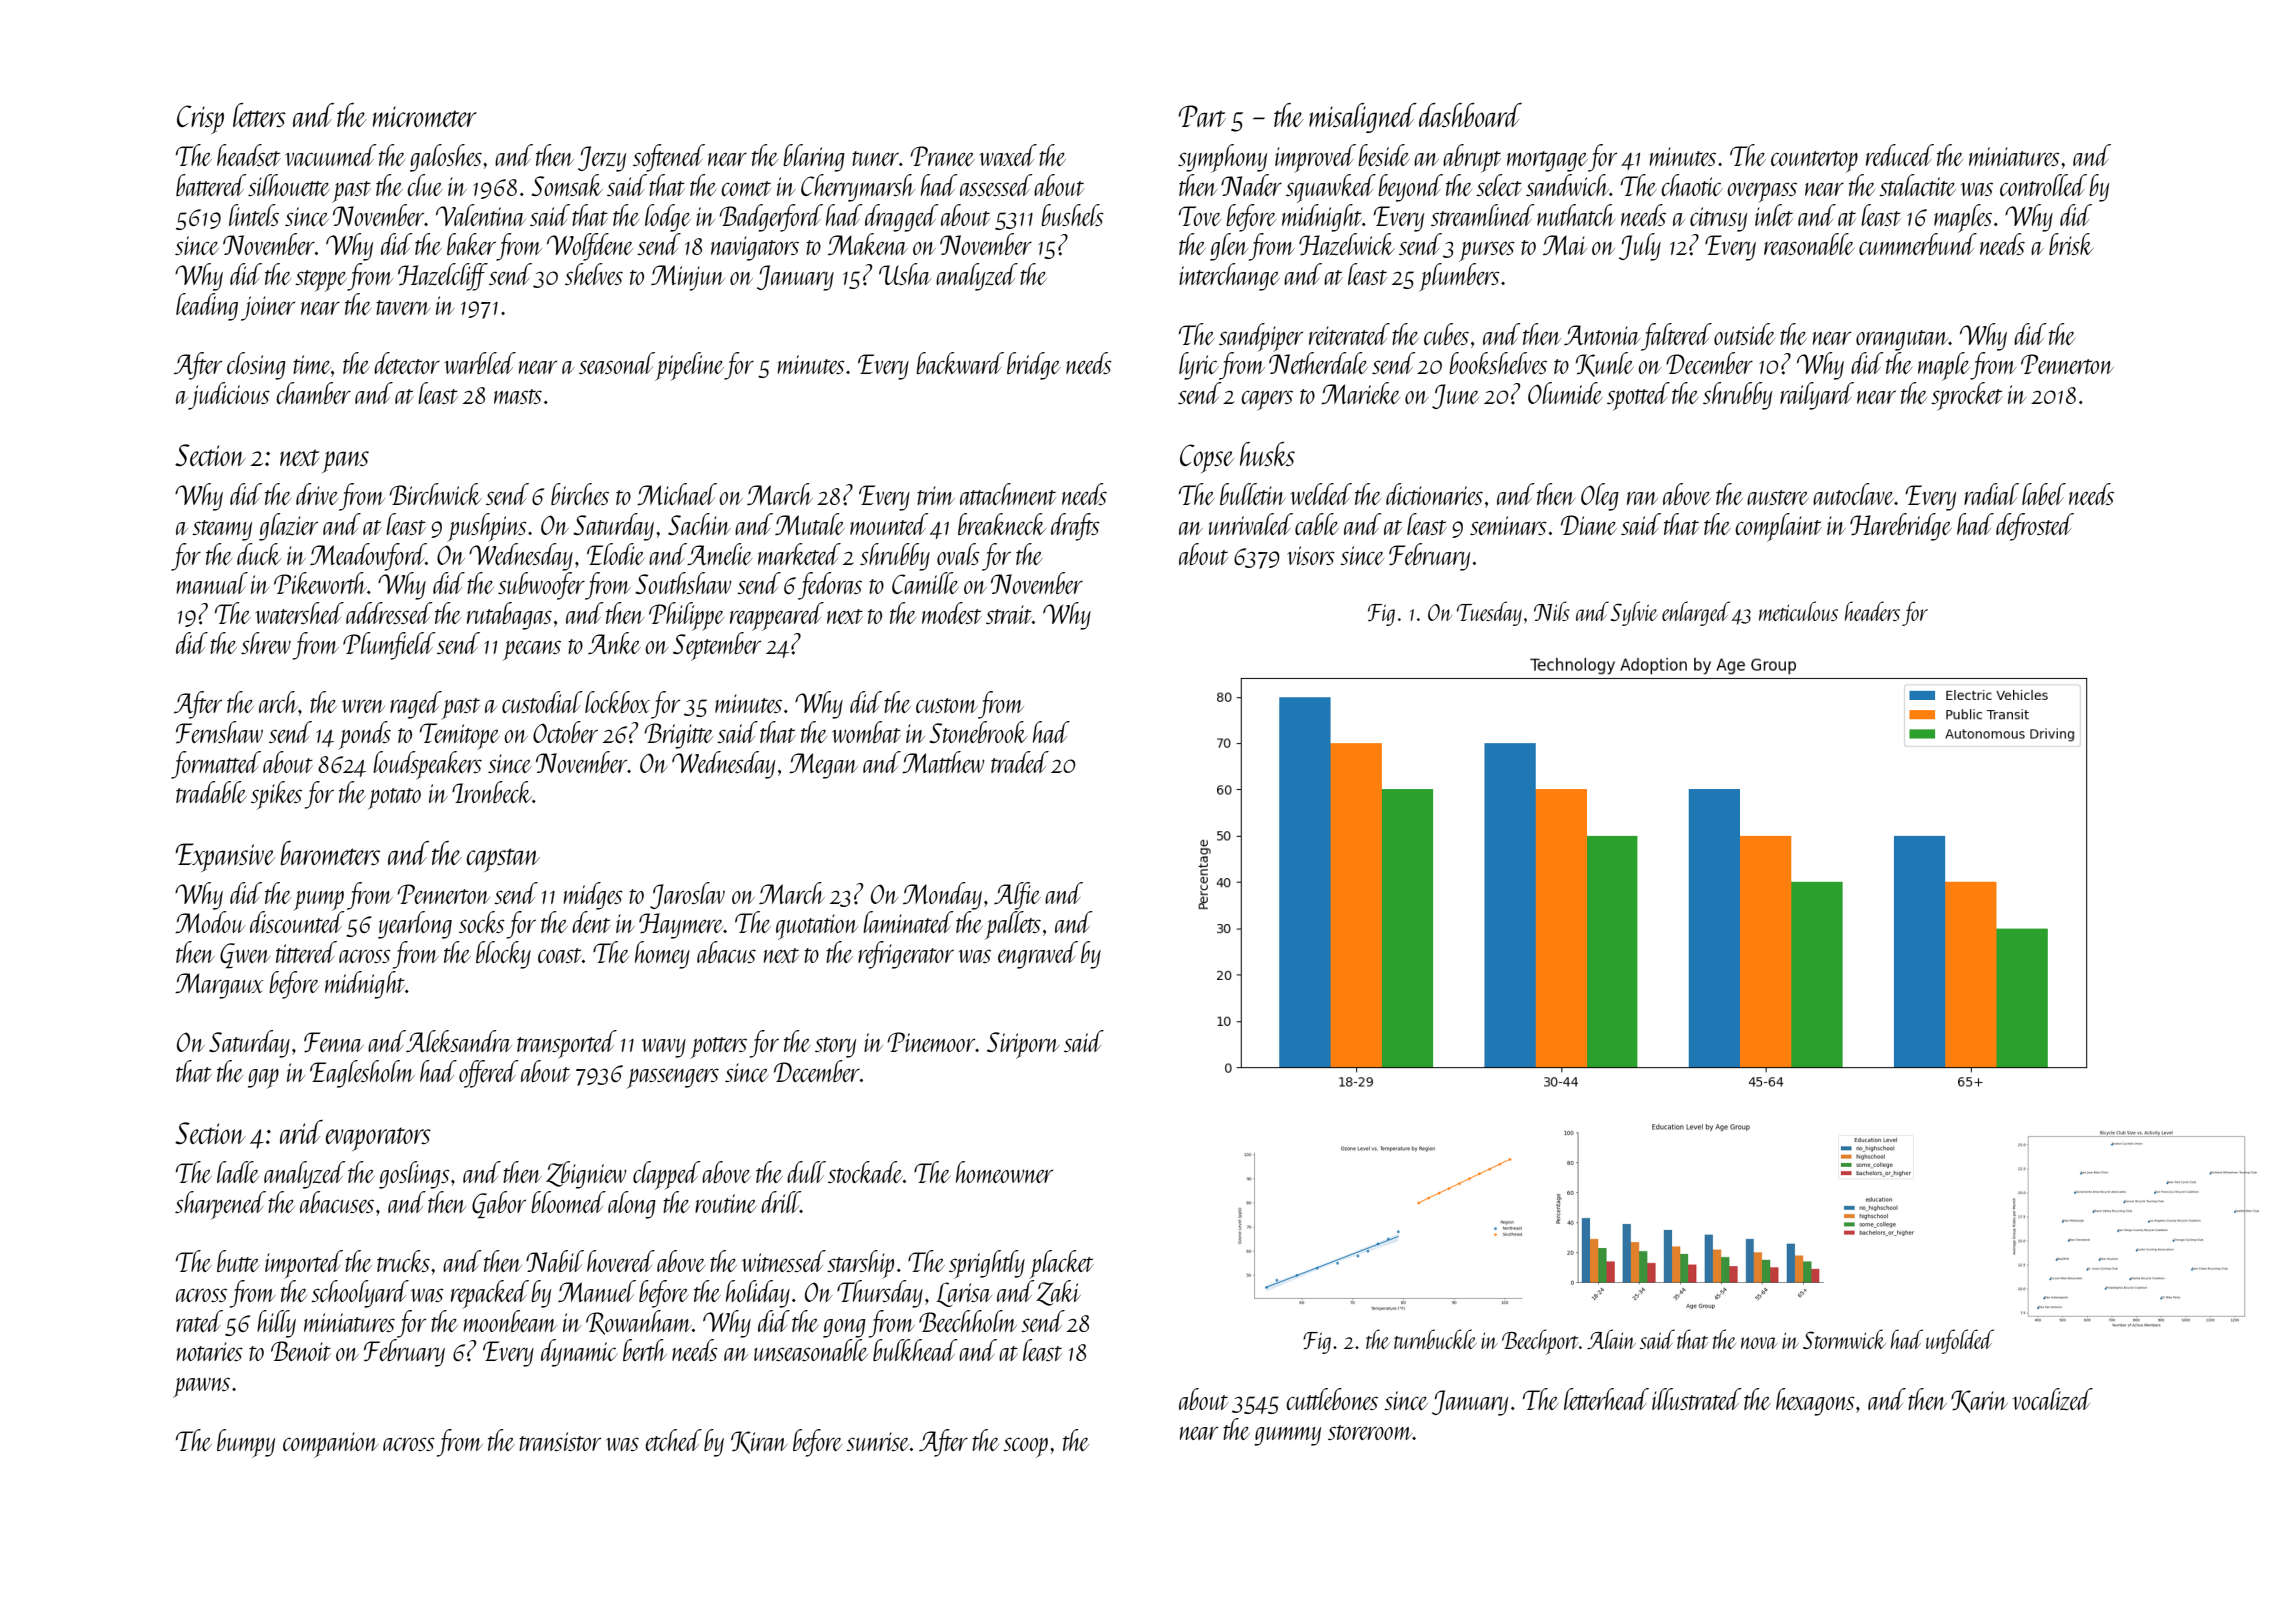 Image resolution: width=2292 pixels, height=1620 pixels. Describe the element at coordinates (1744, 334) in the image. I see `outside` at that location.
